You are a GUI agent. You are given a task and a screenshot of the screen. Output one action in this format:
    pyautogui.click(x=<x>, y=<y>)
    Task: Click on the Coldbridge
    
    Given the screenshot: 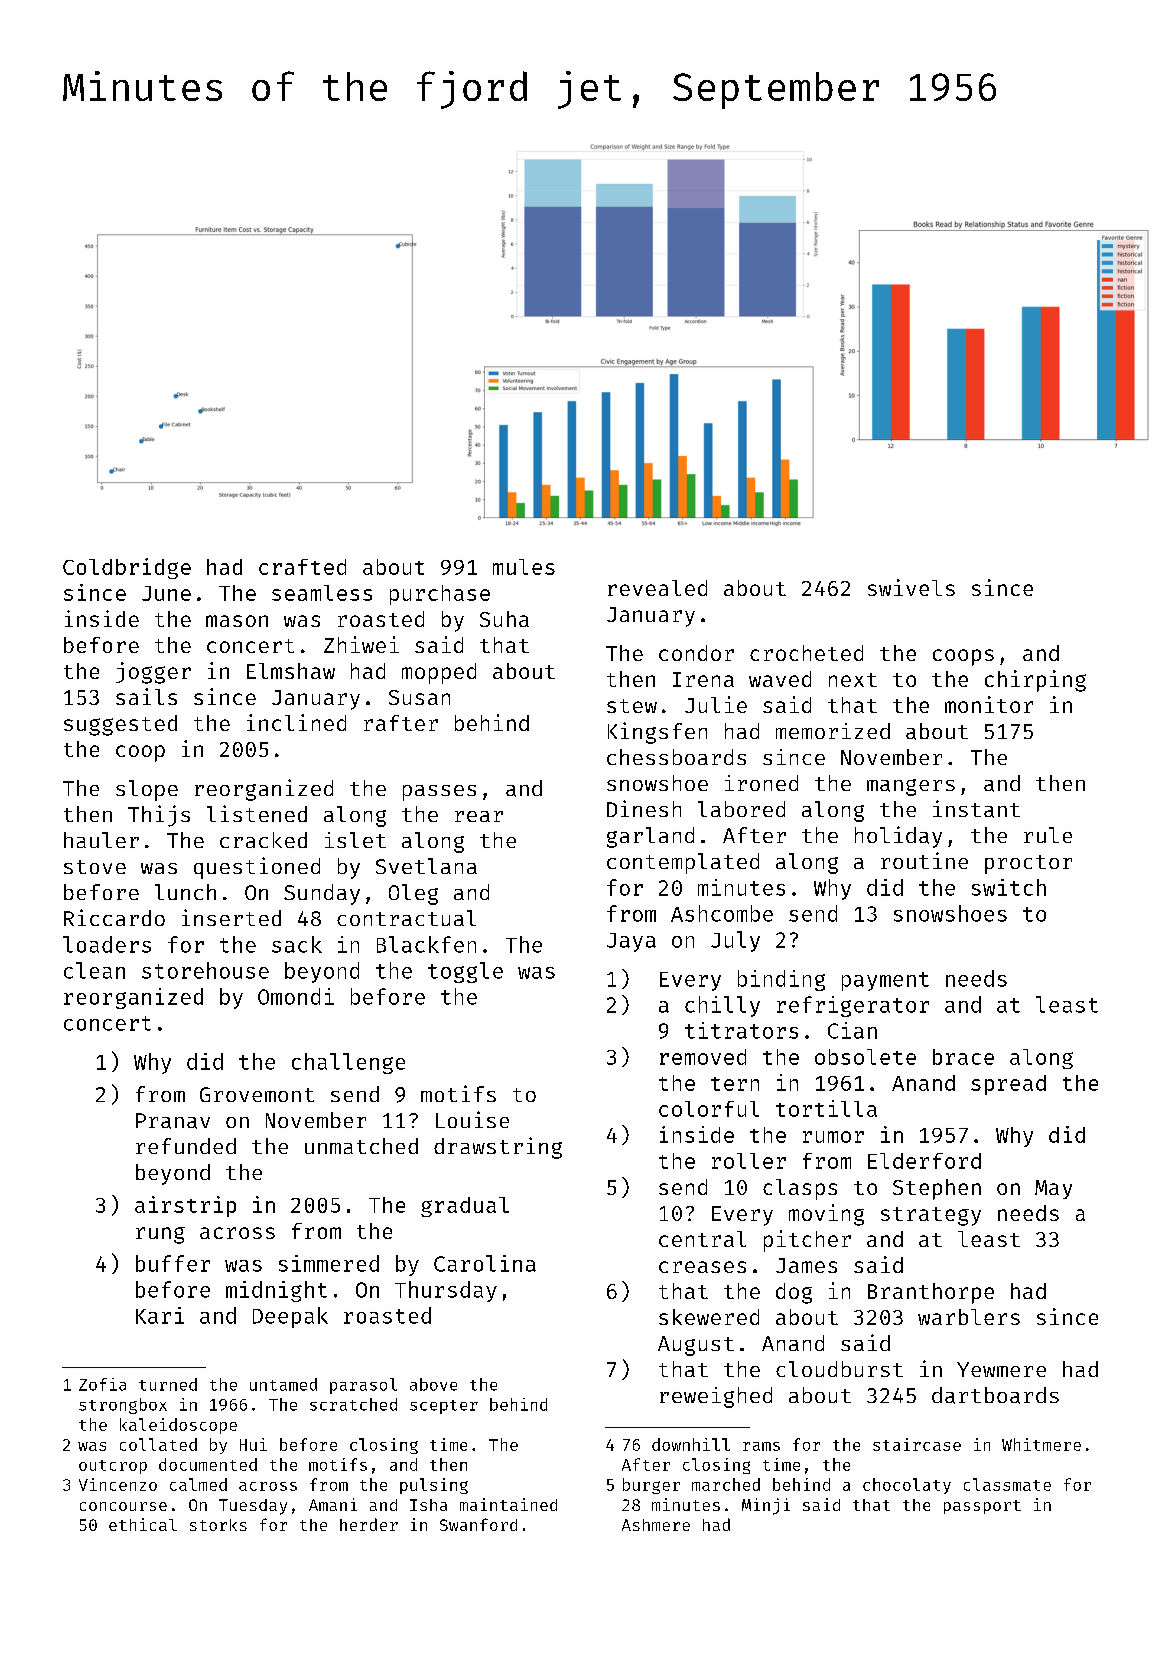 What is the action you would take?
    pyautogui.click(x=127, y=568)
